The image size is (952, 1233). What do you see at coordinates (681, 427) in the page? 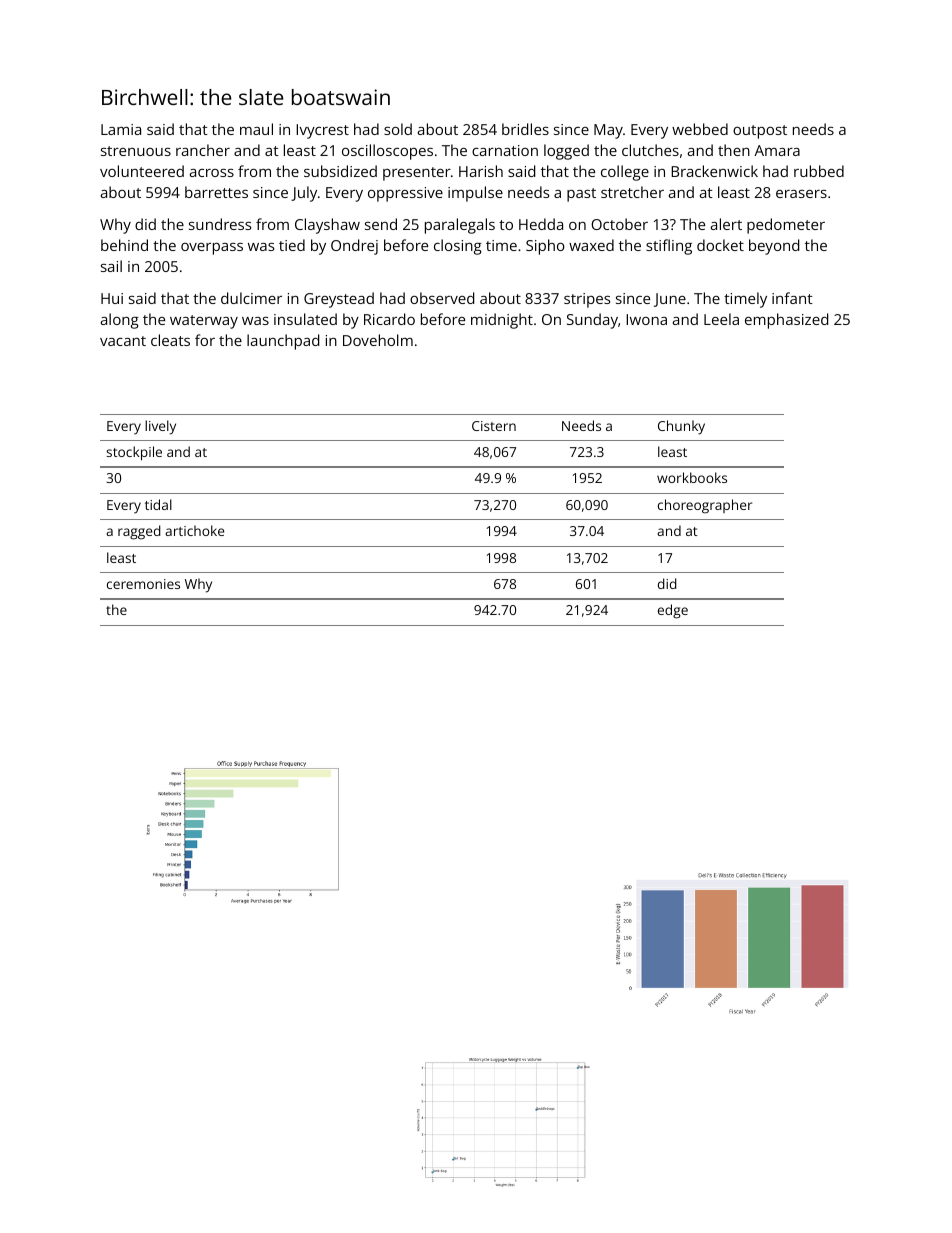
I see `Chunky` at bounding box center [681, 427].
